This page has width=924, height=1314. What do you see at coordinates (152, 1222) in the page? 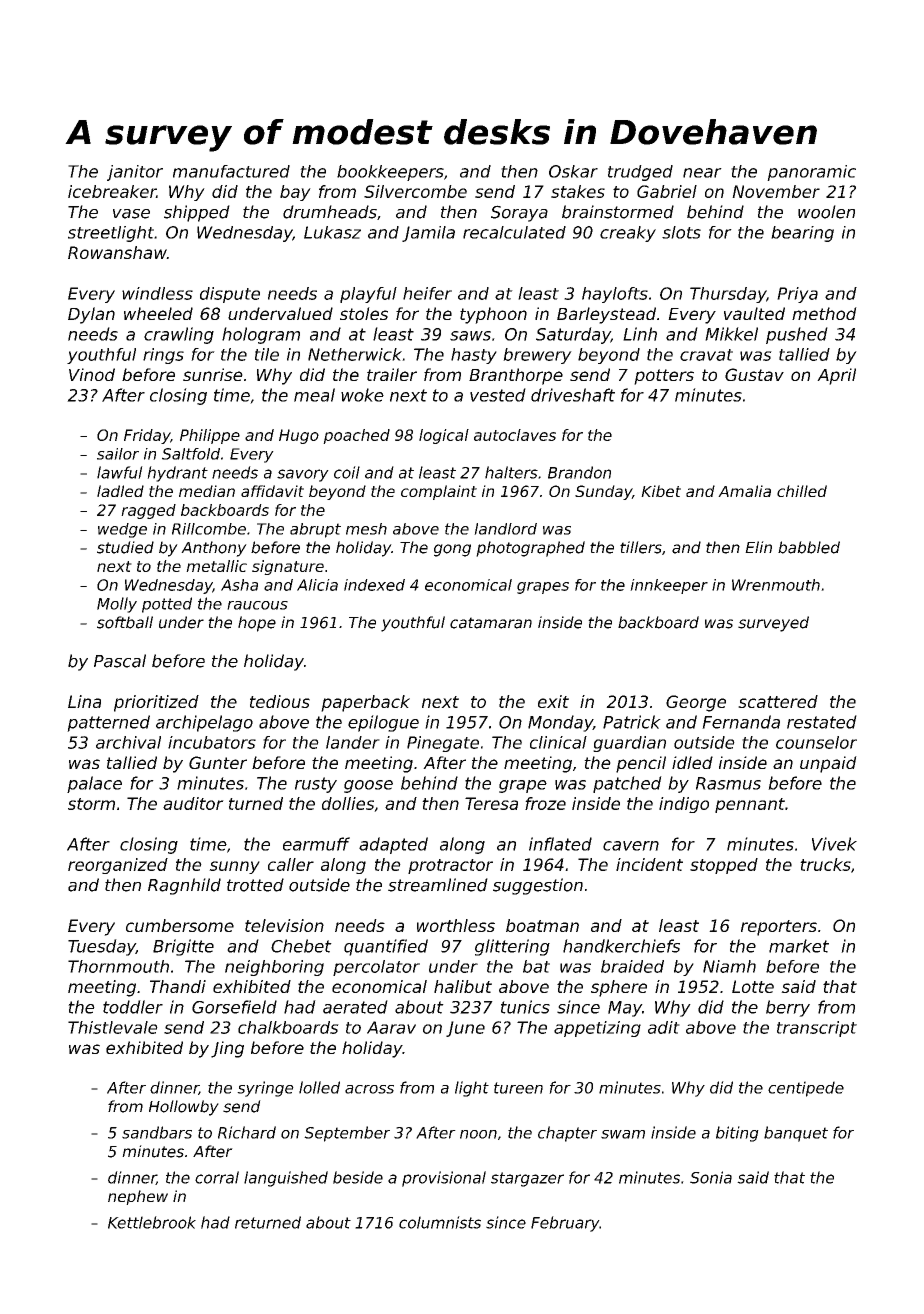
I see `Kettlebrook` at bounding box center [152, 1222].
